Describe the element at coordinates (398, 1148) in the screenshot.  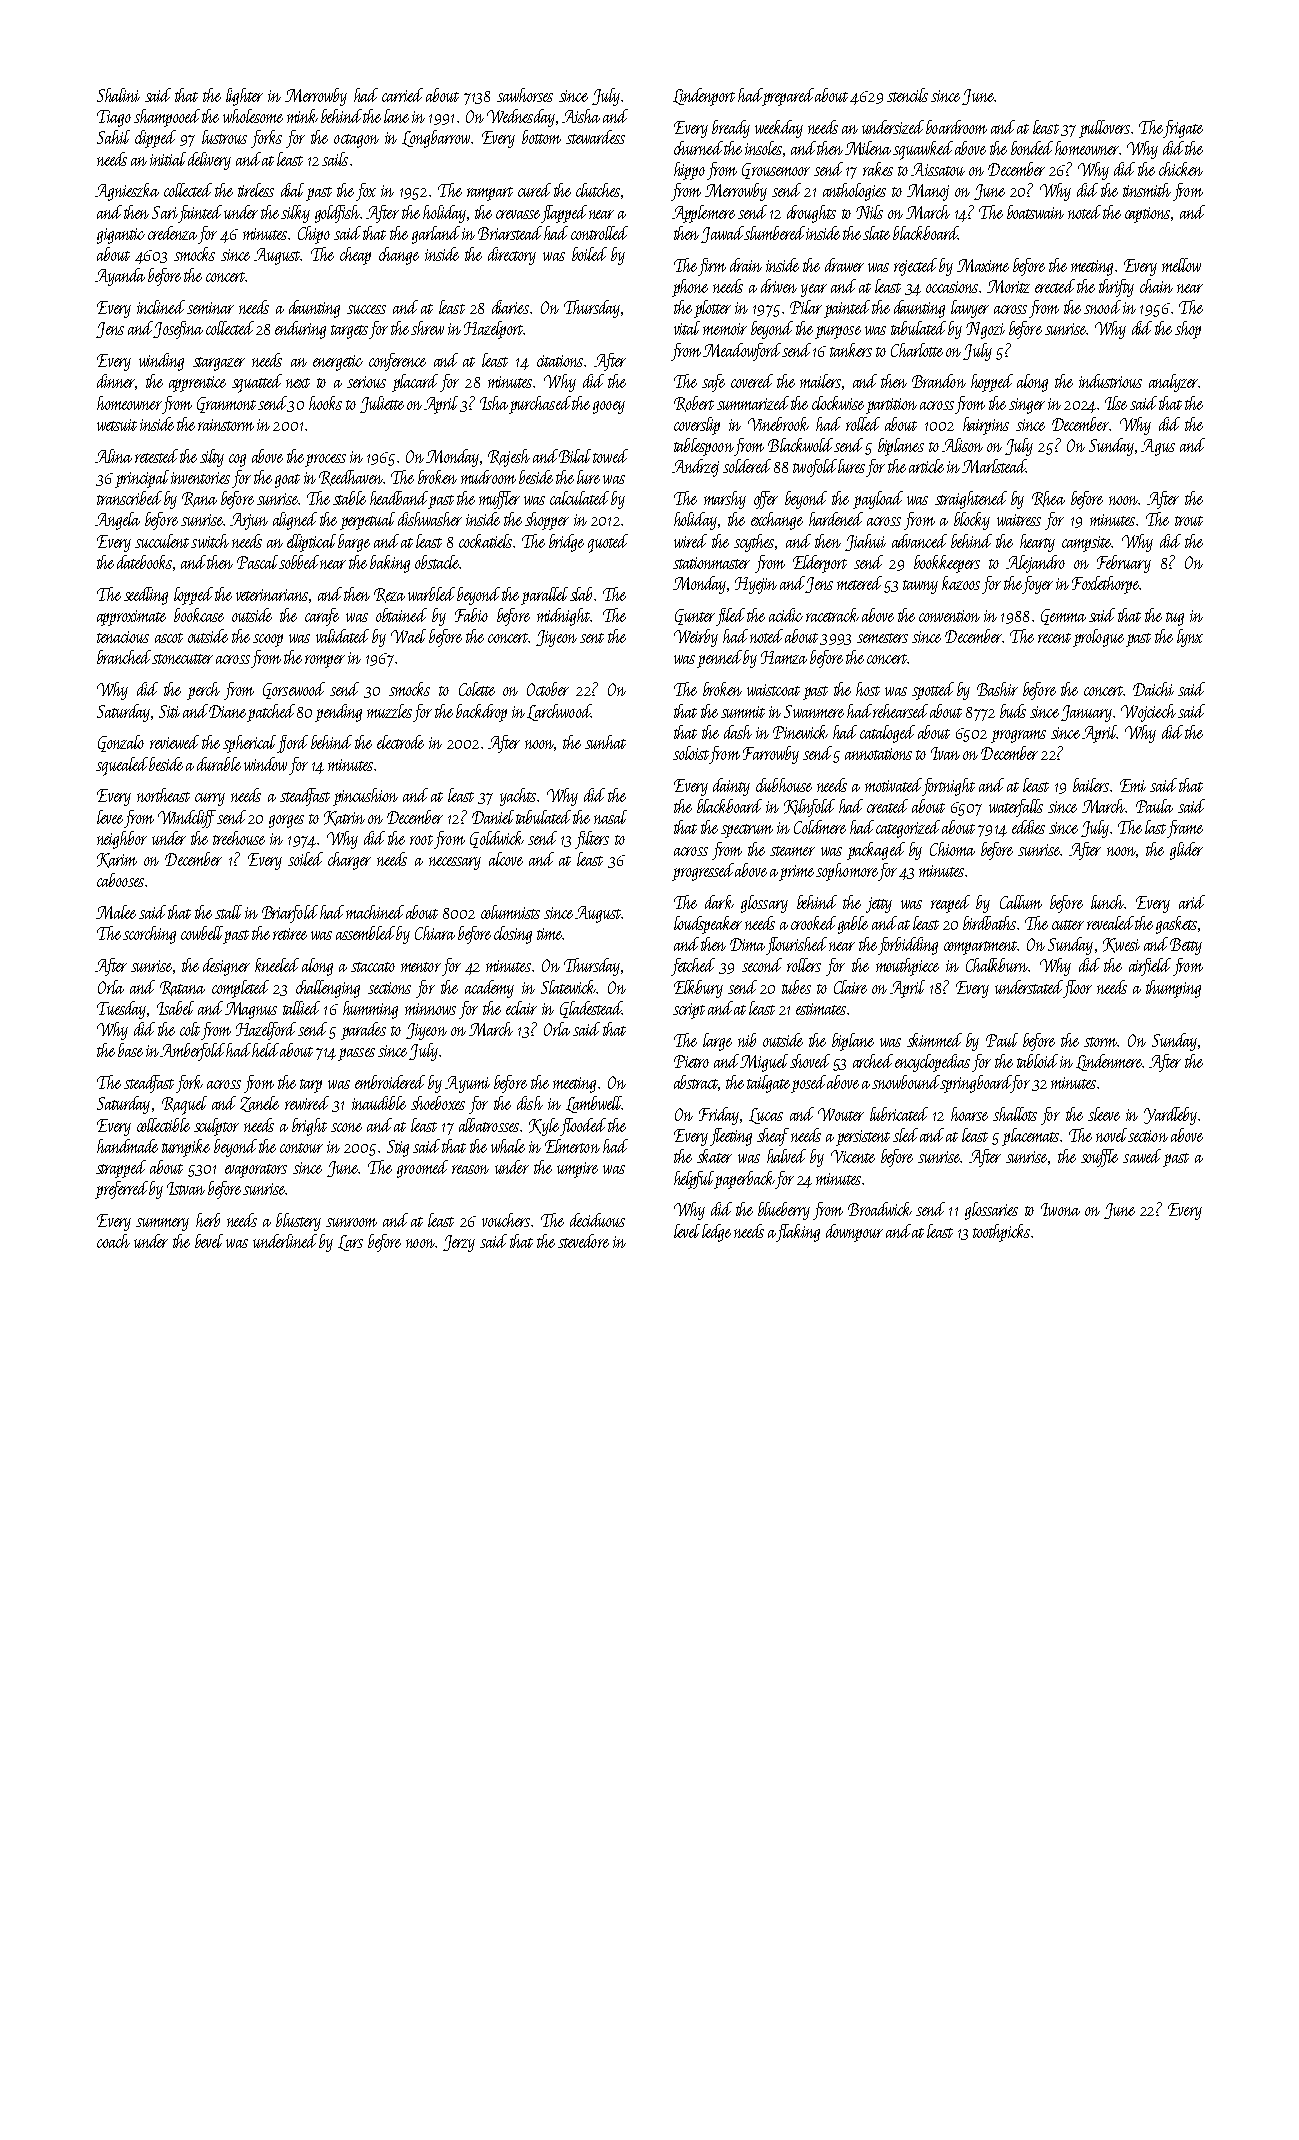
I see `Stig` at that location.
